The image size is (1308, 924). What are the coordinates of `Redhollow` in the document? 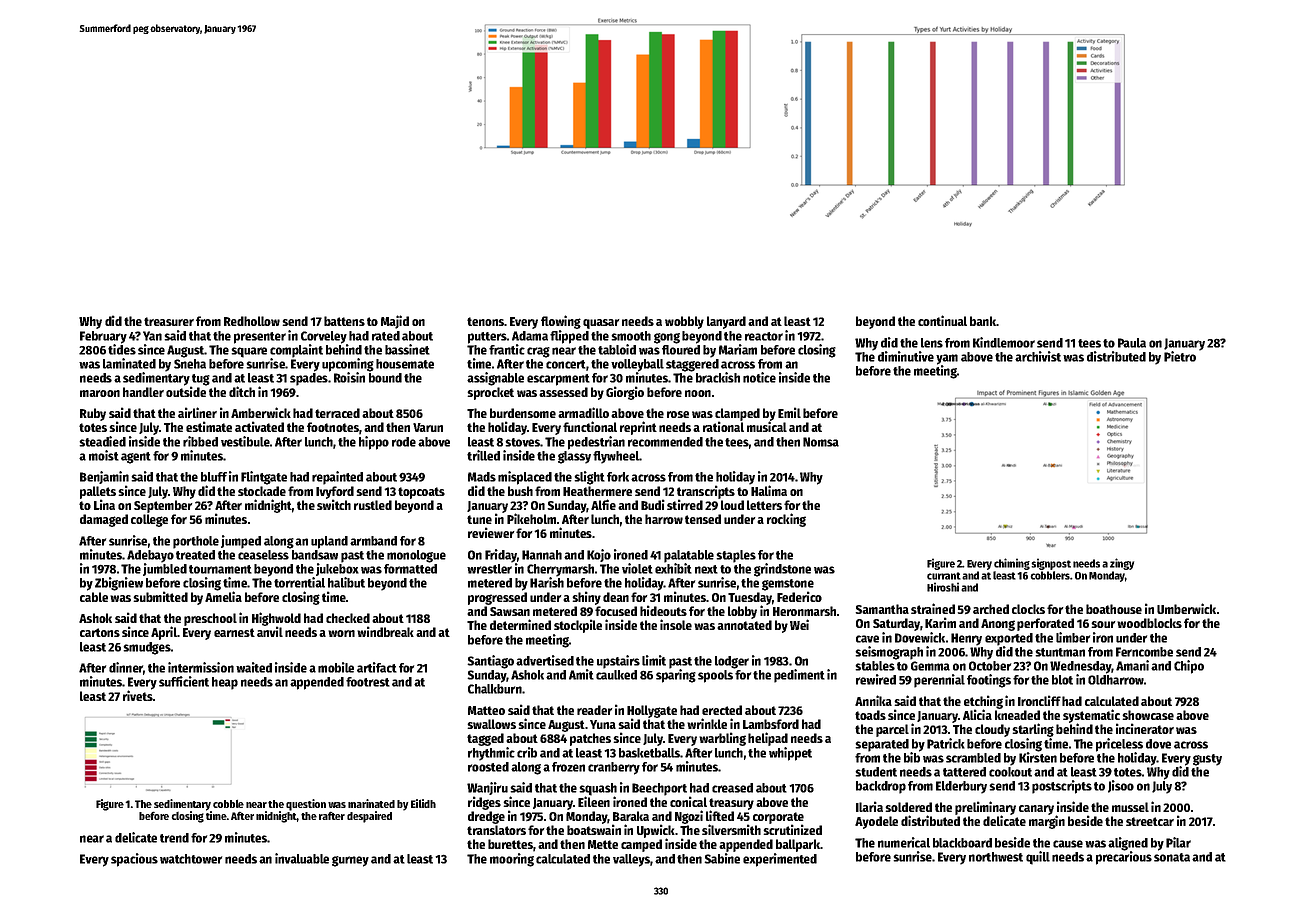 It's located at (252, 321).
